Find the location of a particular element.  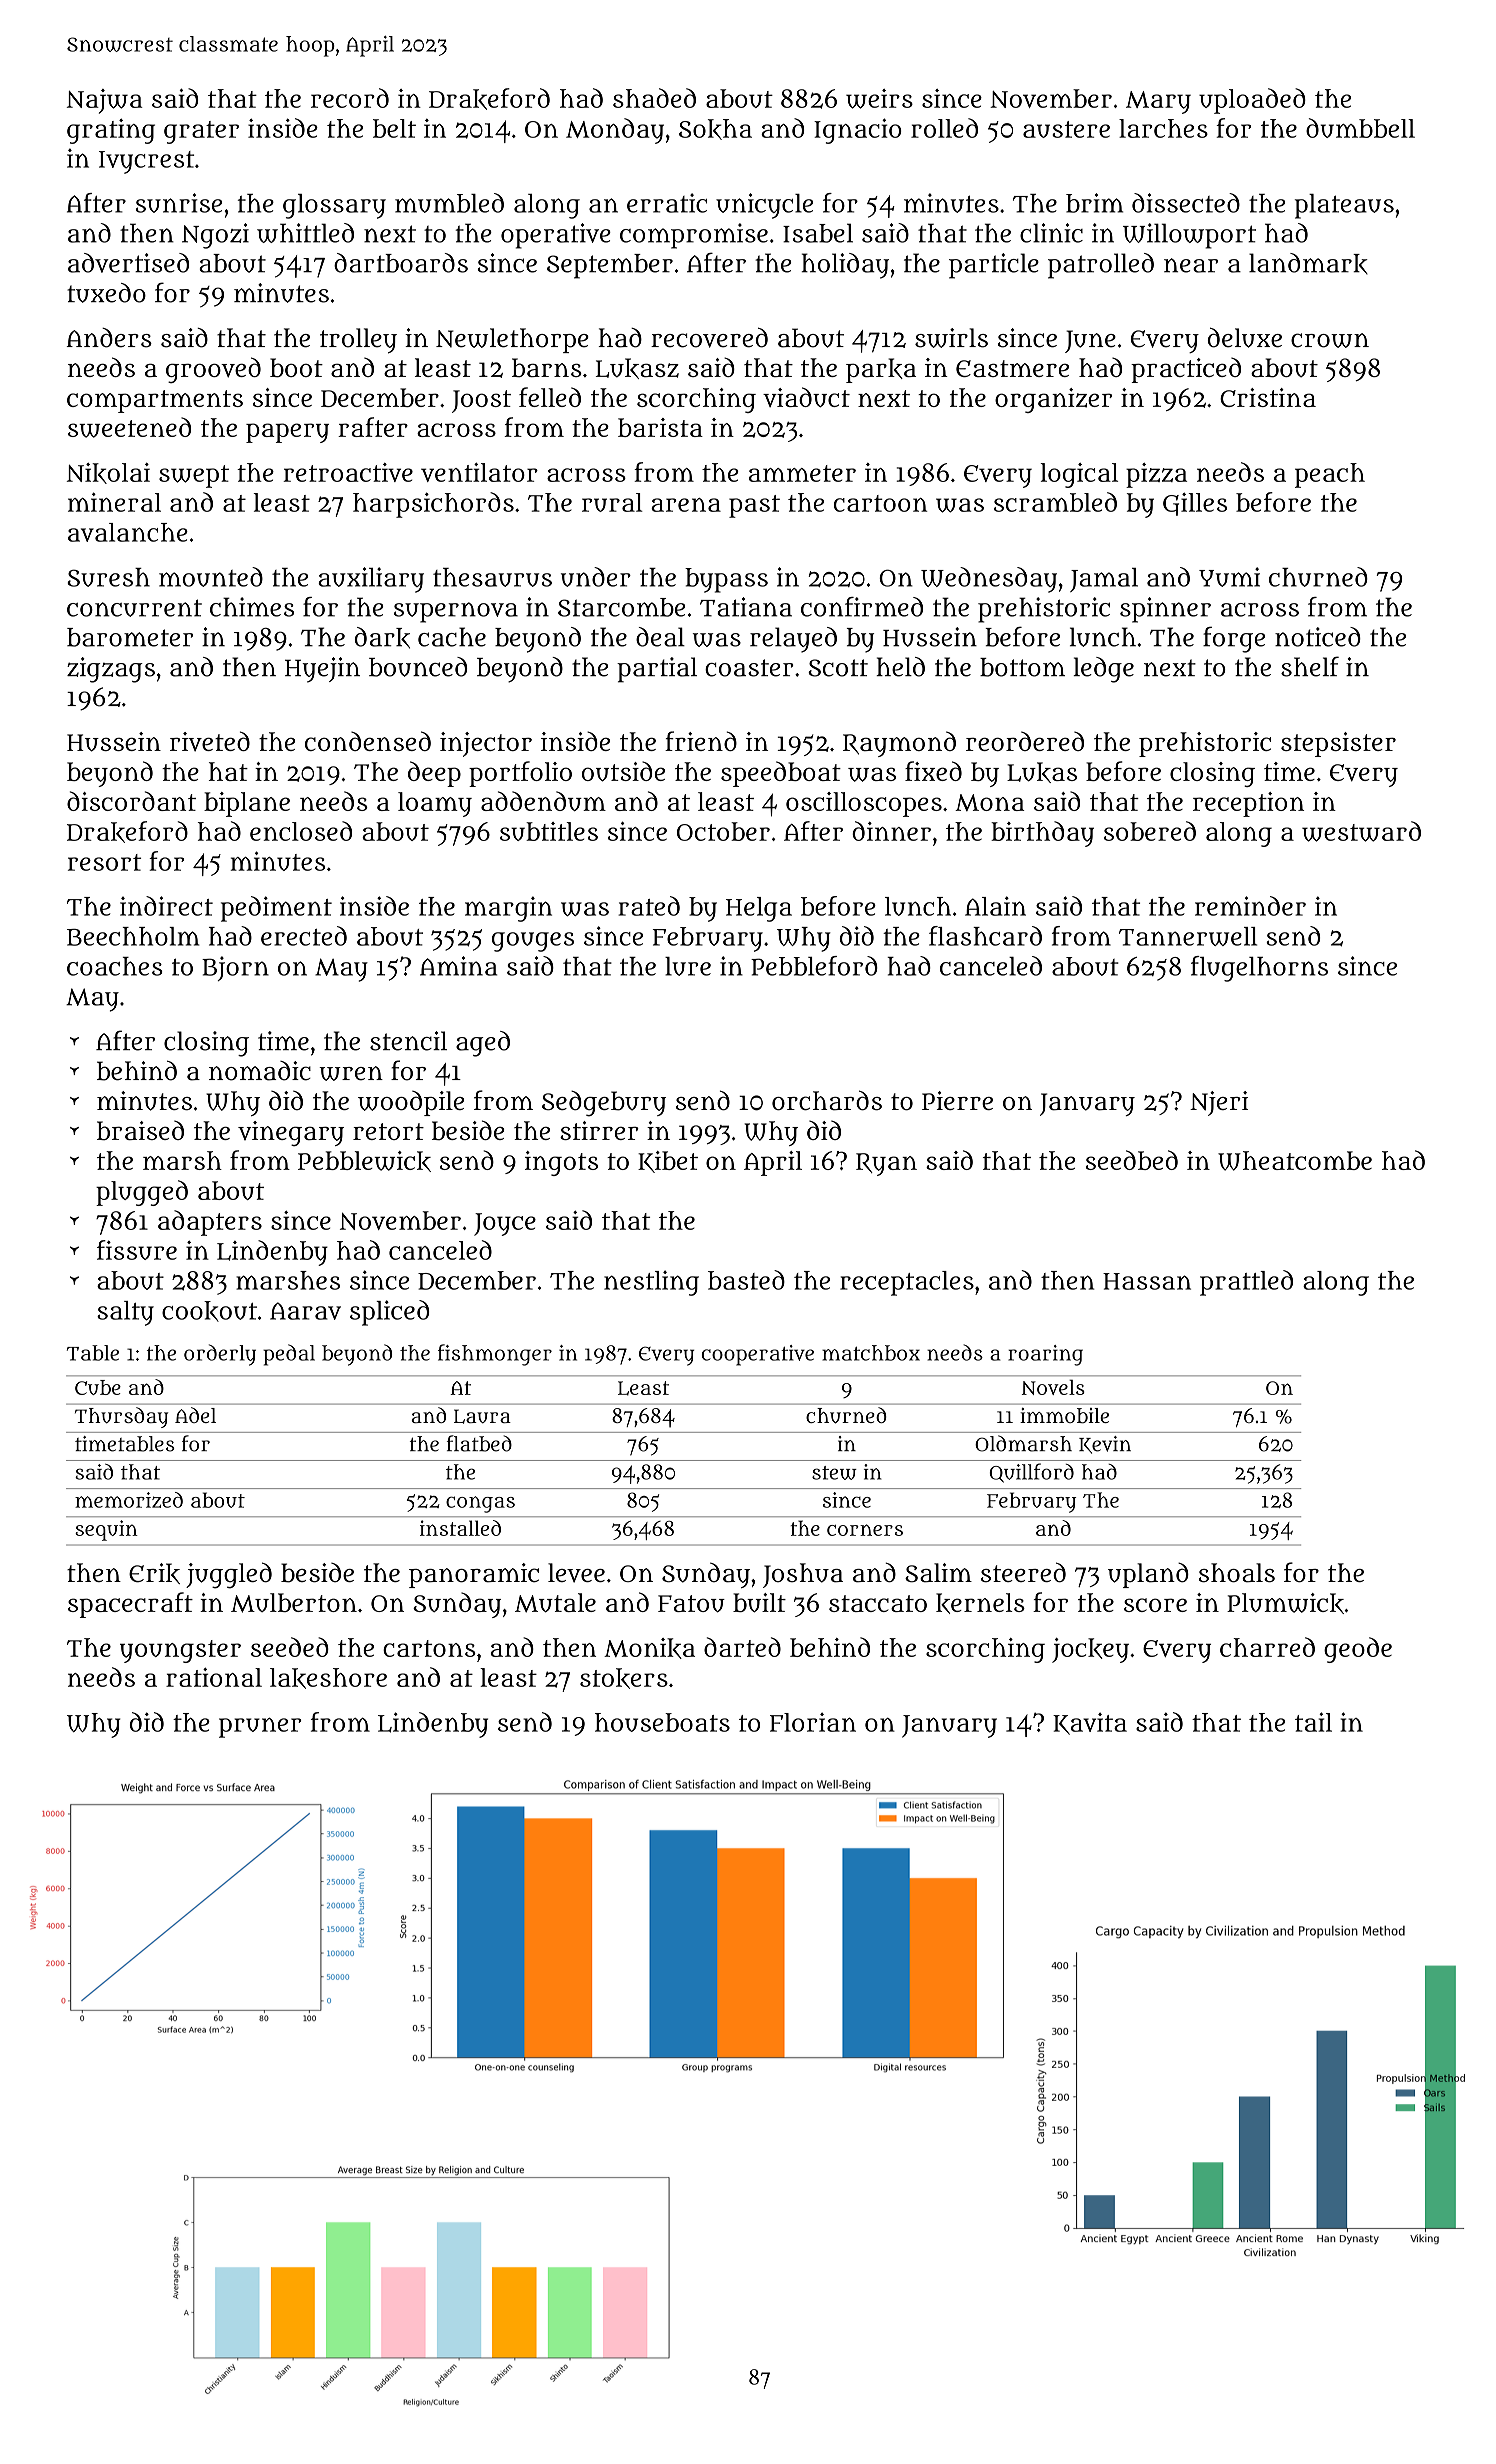

seedbed is located at coordinates (1132, 1160).
